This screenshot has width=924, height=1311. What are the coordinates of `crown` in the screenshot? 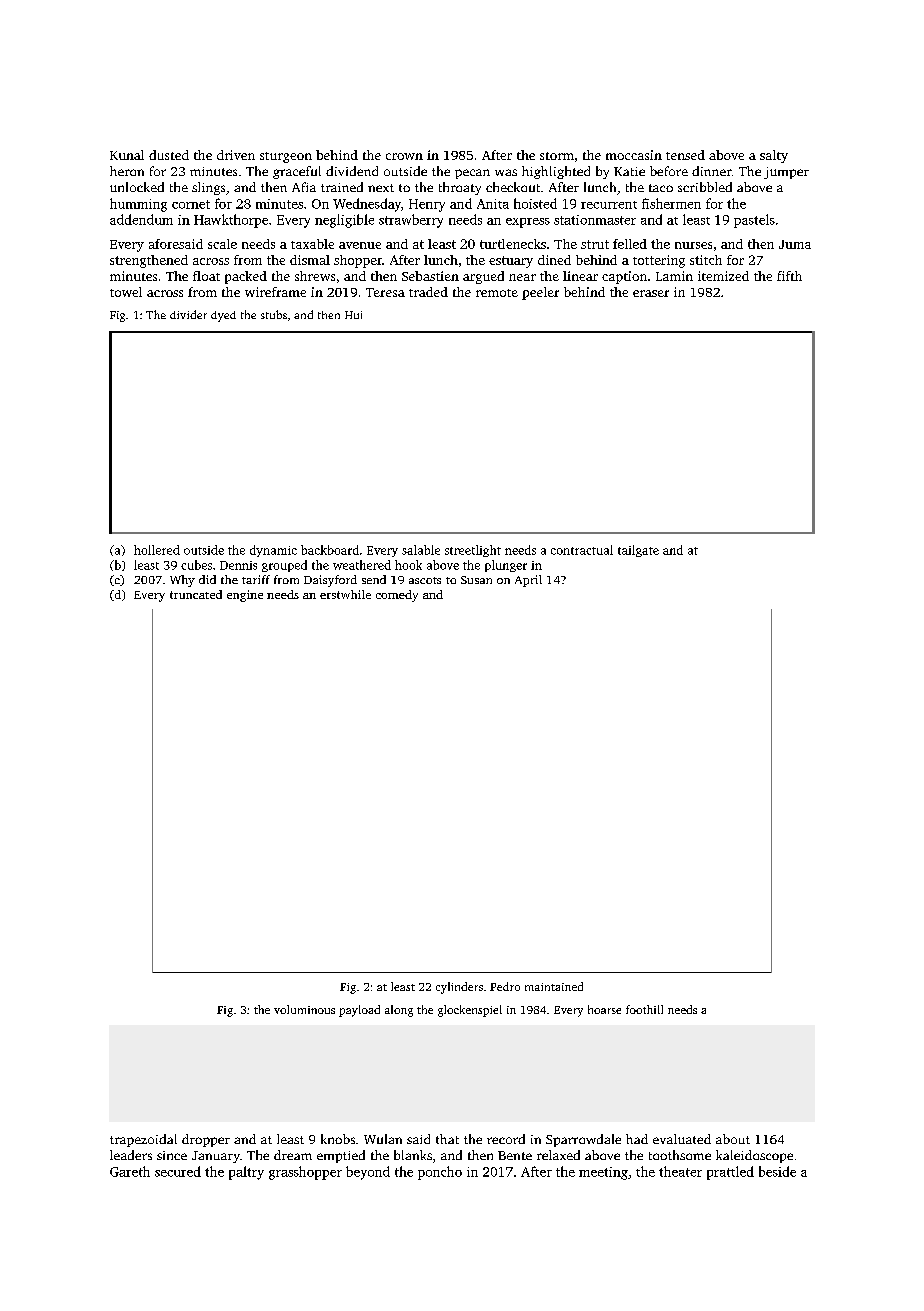 It's located at (404, 156).
